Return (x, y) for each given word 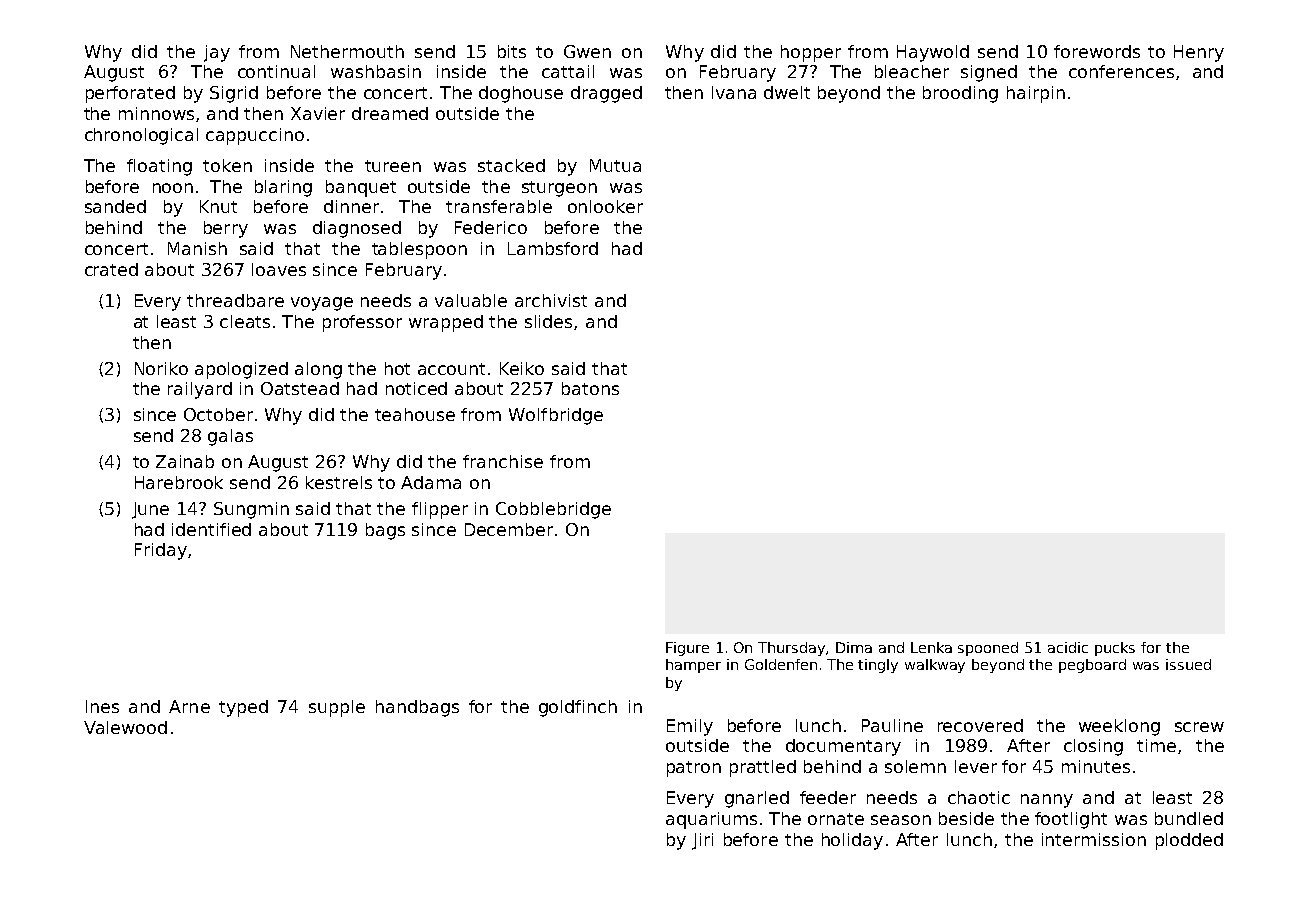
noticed (416, 388)
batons (590, 388)
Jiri (702, 841)
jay (217, 53)
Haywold (933, 53)
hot (397, 368)
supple (337, 708)
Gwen (587, 51)
